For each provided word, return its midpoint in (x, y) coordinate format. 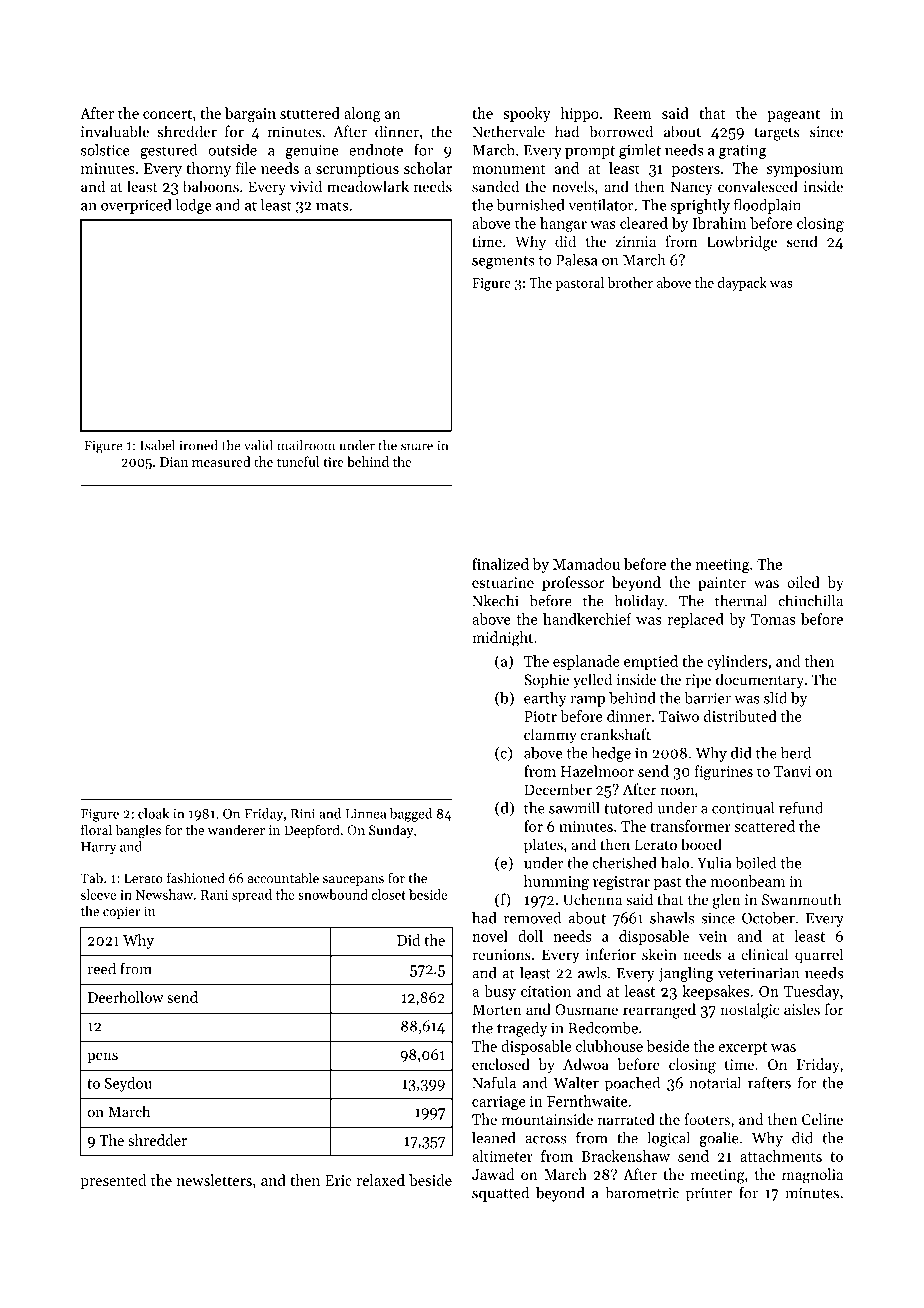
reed (102, 969)
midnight (502, 639)
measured (221, 461)
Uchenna (592, 899)
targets (777, 134)
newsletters (214, 1180)
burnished (531, 205)
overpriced (136, 206)
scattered (765, 826)
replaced (696, 620)
